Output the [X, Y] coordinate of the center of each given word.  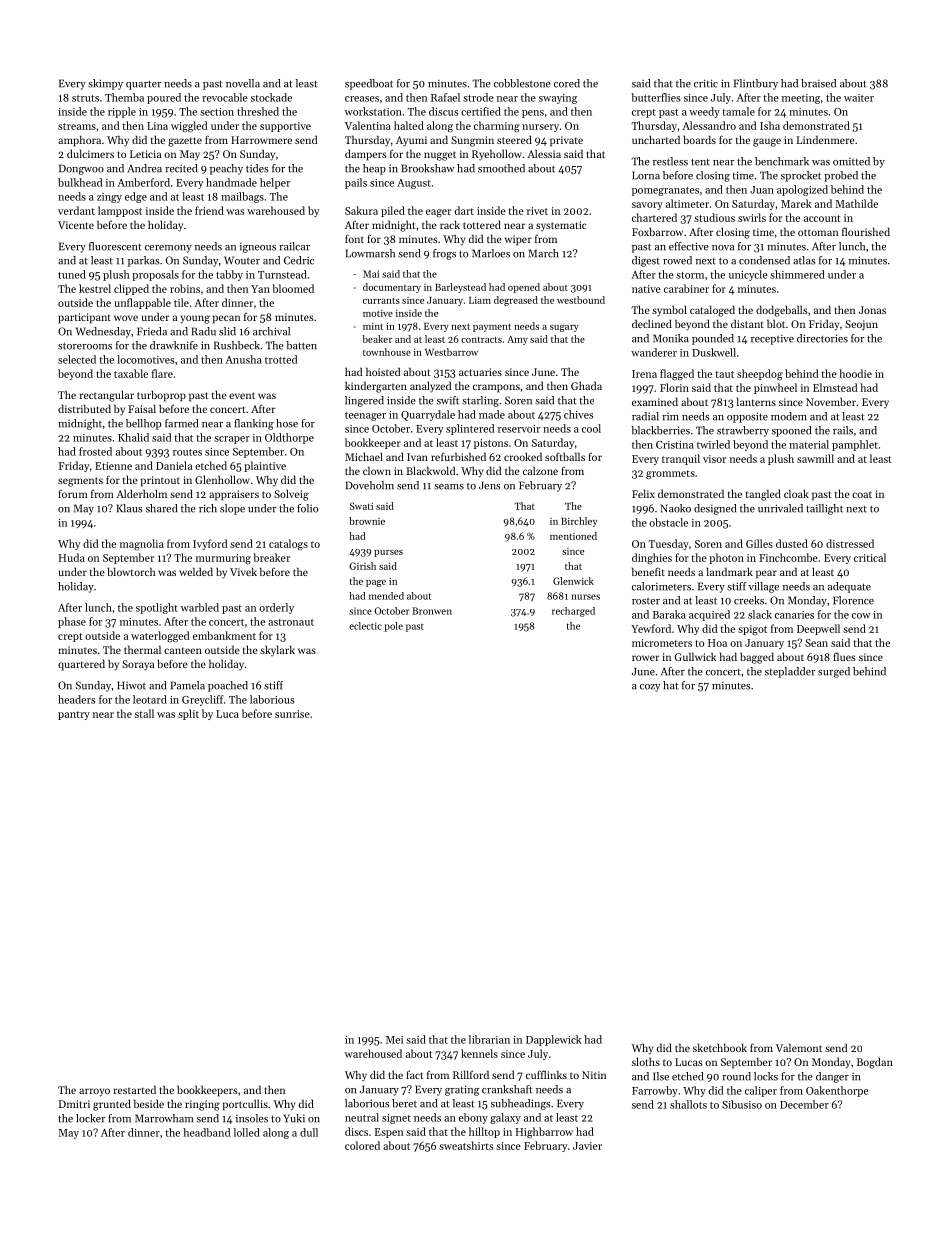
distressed [850, 543]
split [188, 714]
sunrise [292, 714]
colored [362, 1145]
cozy [650, 688]
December [804, 1104]
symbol [669, 311]
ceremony [168, 249]
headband [206, 1132]
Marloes [491, 253]
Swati [361, 506]
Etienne [113, 466]
